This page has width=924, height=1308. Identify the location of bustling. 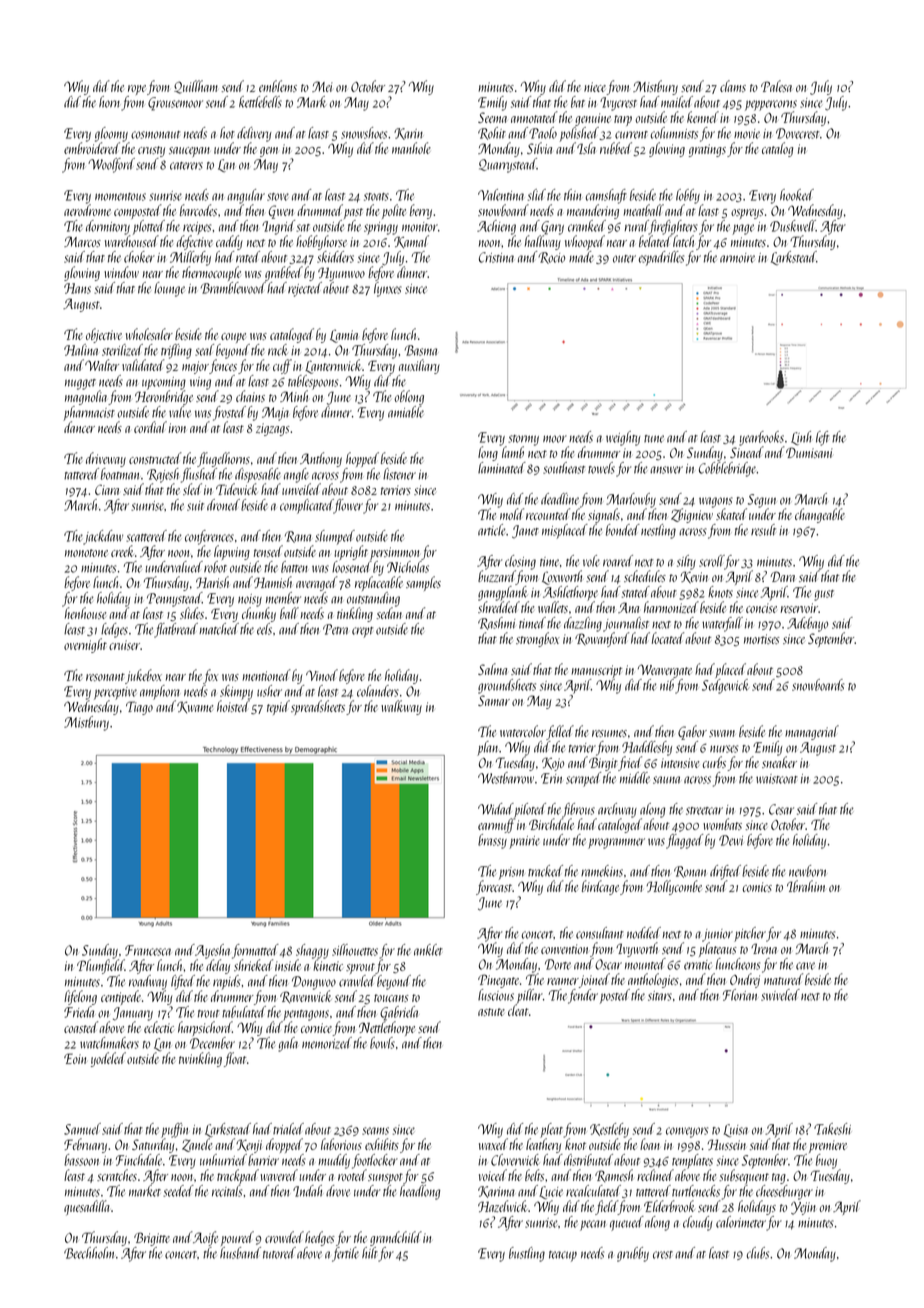
(527, 1254).
